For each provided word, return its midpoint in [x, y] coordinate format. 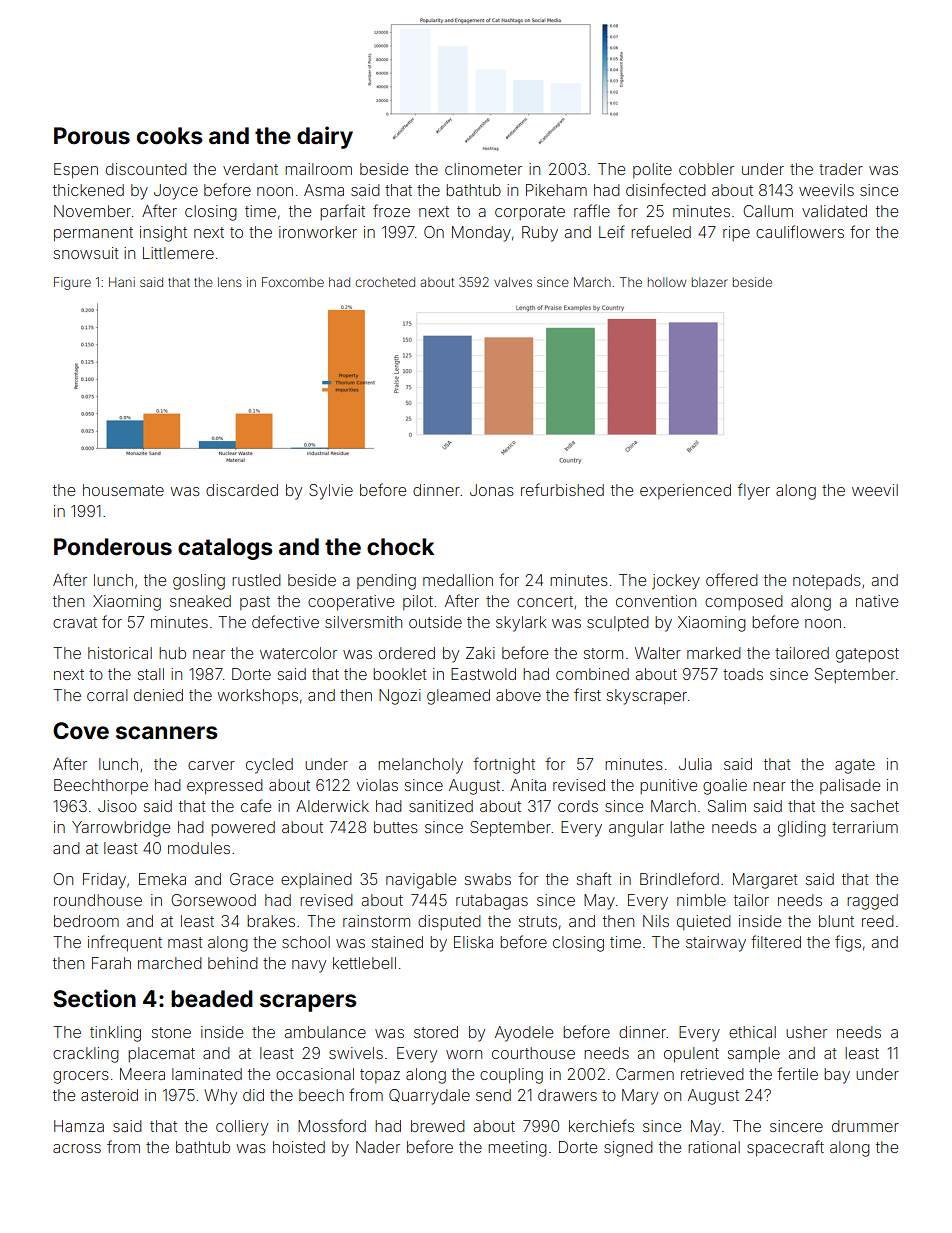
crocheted [385, 282]
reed [878, 921]
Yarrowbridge [121, 829]
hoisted [299, 1147]
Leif [612, 231]
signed [628, 1149]
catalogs [225, 549]
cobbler [706, 169]
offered [732, 579]
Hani [122, 282]
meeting [517, 1149]
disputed [449, 922]
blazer [710, 282]
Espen [76, 170]
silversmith [363, 622]
